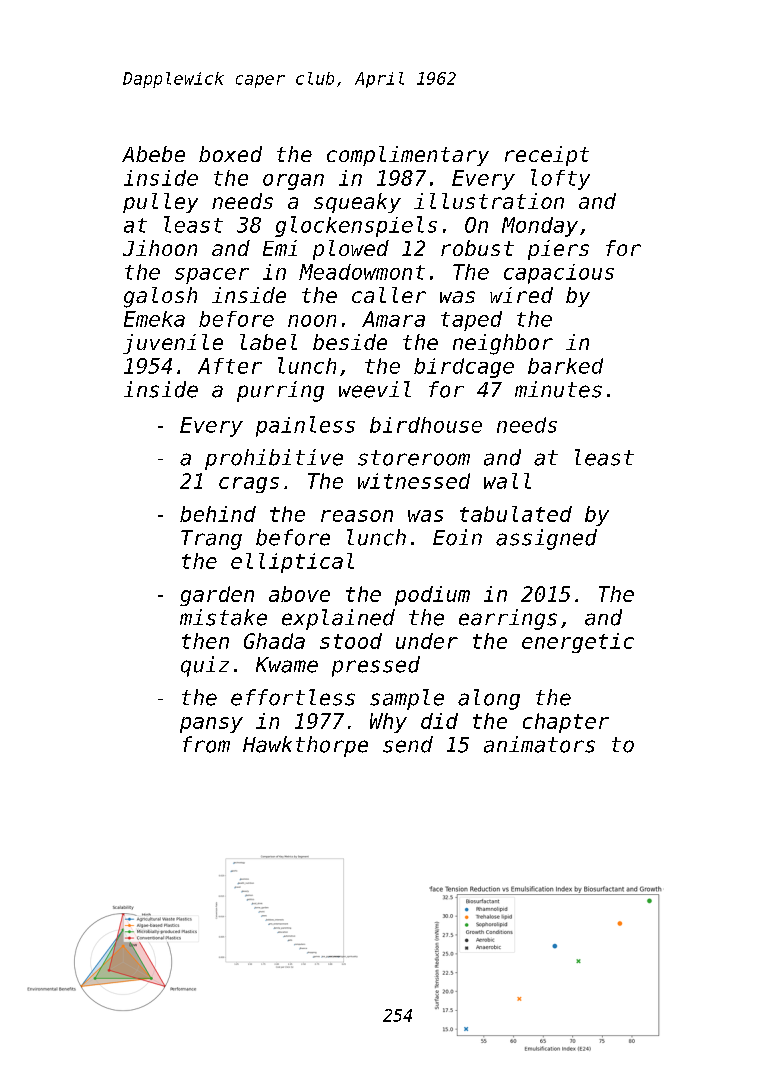 This screenshot has height=1087, width=766. I want to click on assigned, so click(546, 539).
